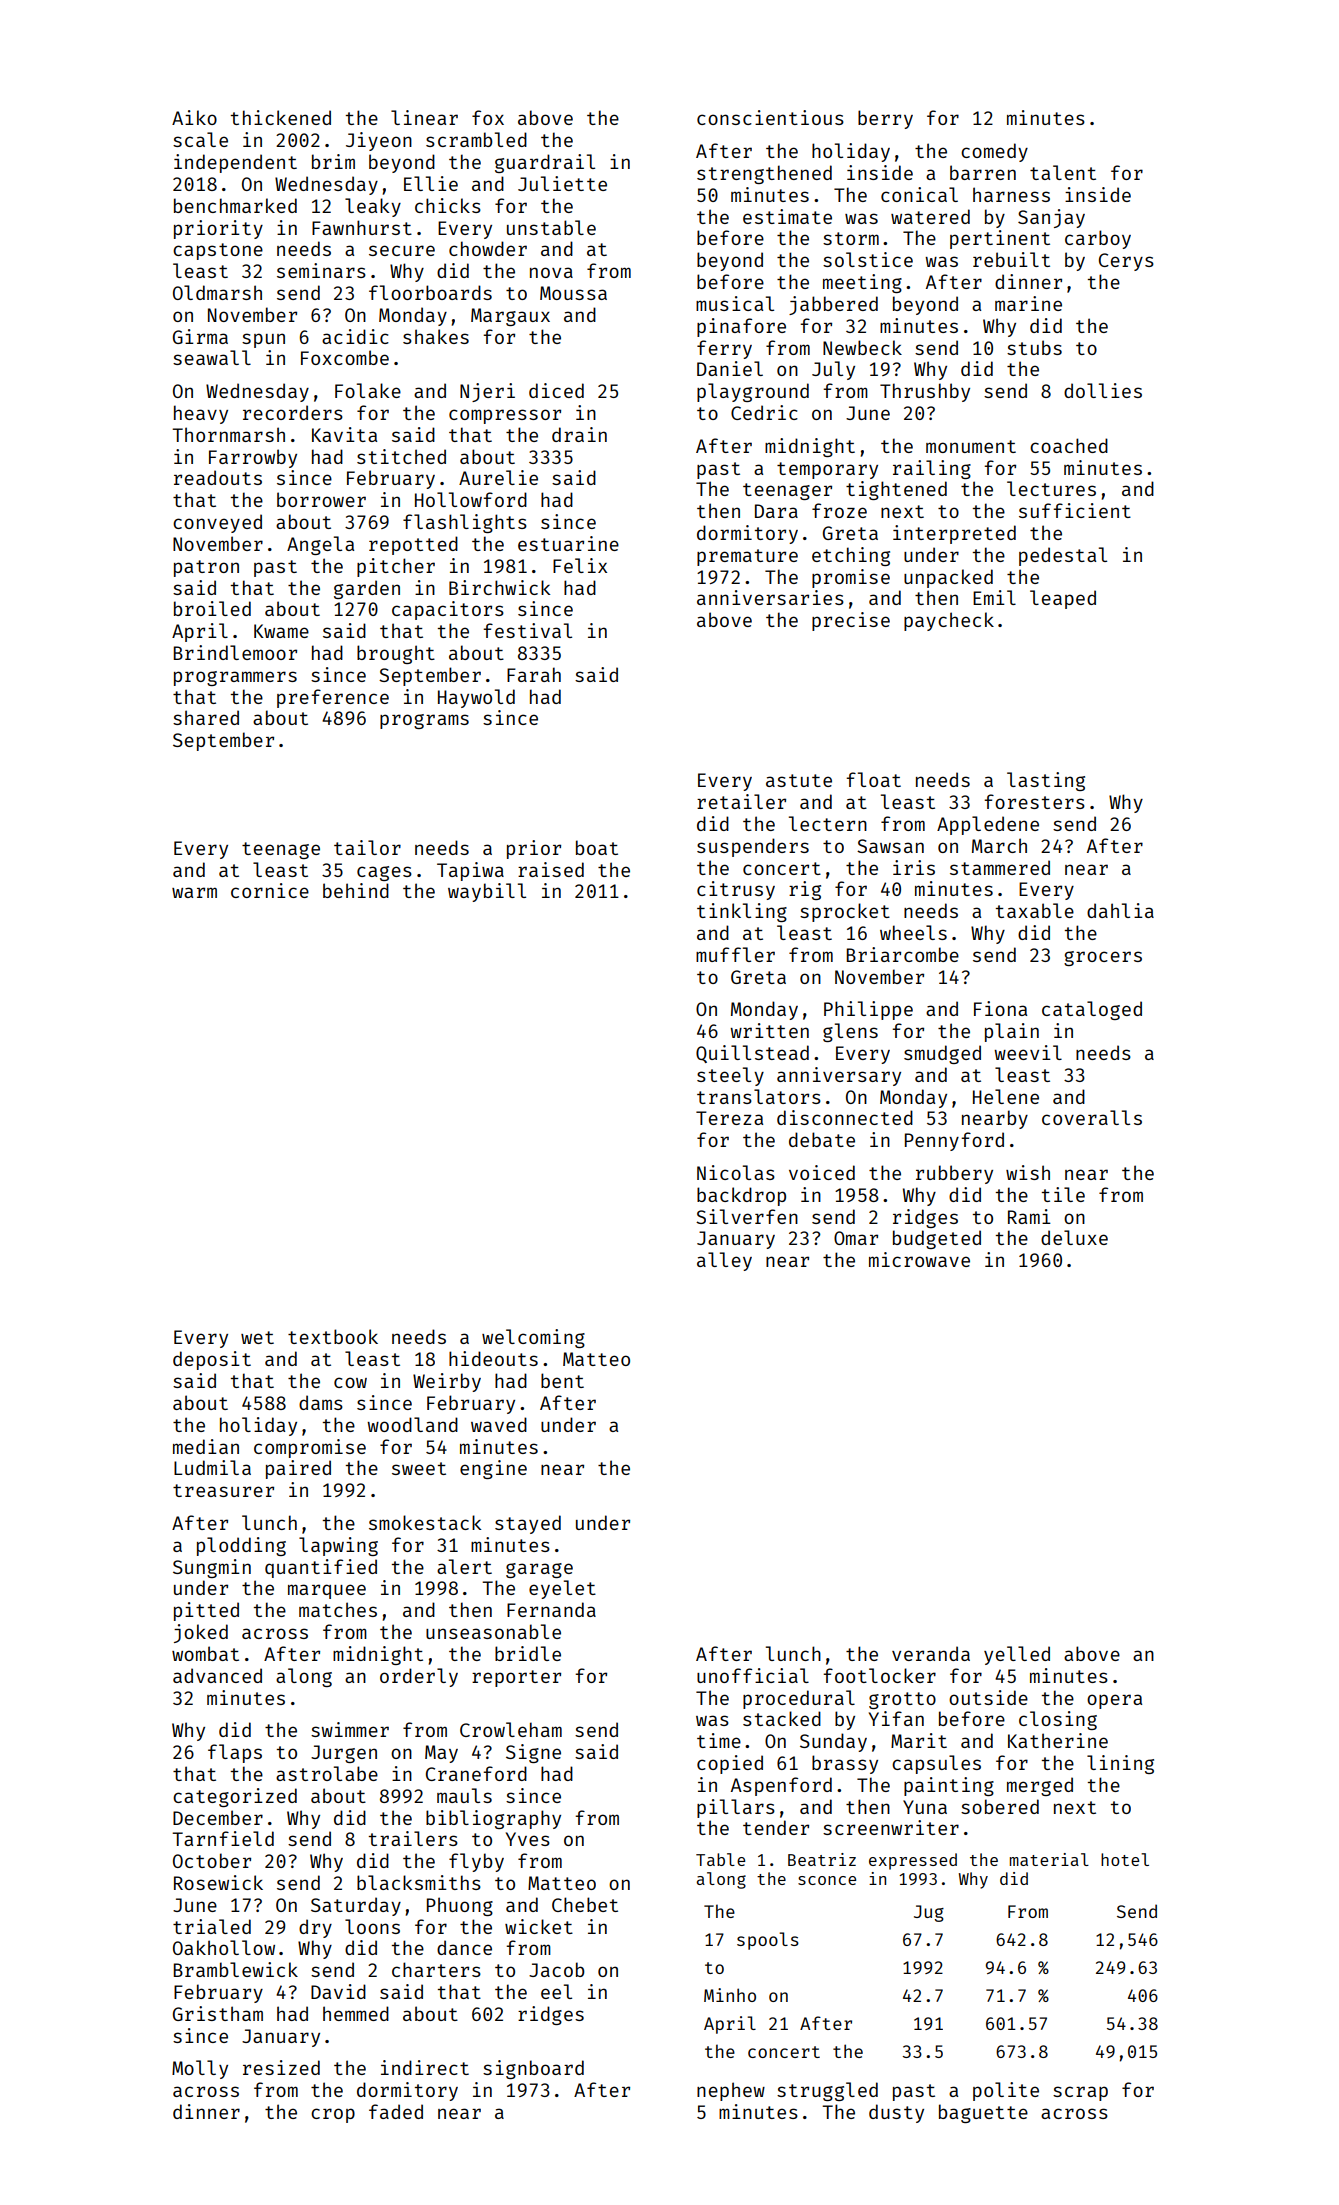 Image resolution: width=1339 pixels, height=2205 pixels. Describe the element at coordinates (194, 892) in the screenshot. I see `warm` at that location.
